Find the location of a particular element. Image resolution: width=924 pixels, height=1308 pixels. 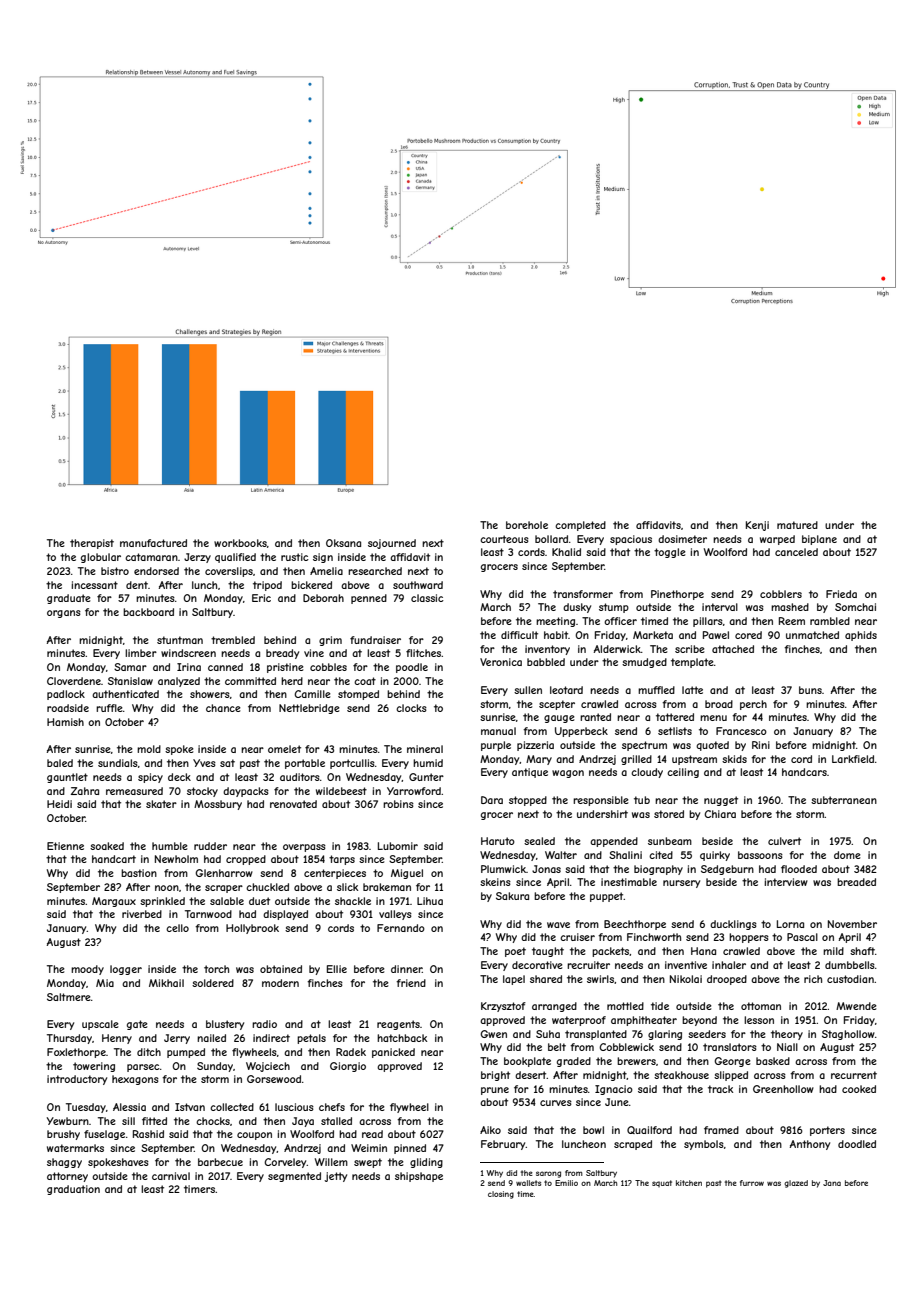

Aiko is located at coordinates (490, 1130).
